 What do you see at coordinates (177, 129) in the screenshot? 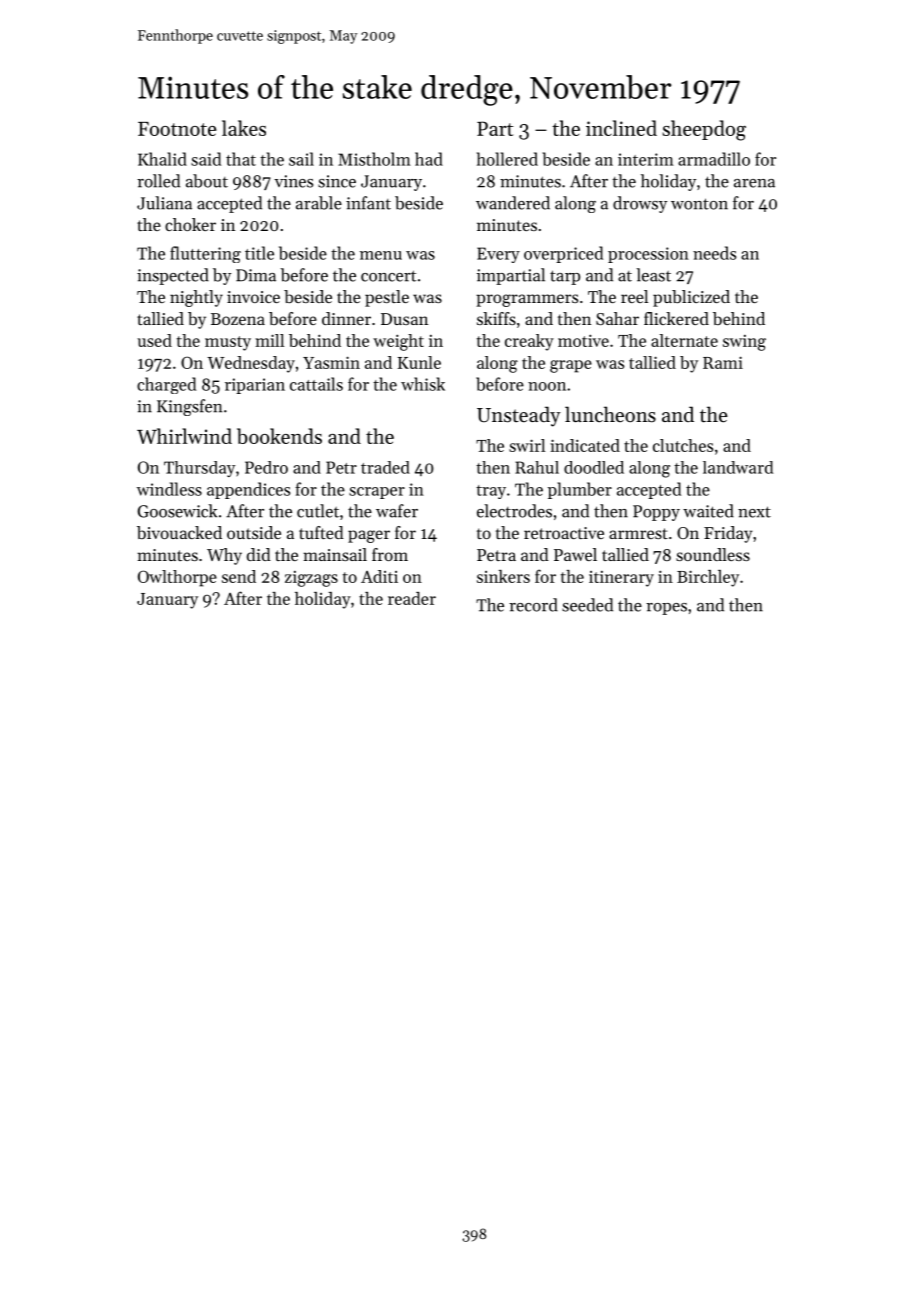
I see `Footnote` at bounding box center [177, 129].
